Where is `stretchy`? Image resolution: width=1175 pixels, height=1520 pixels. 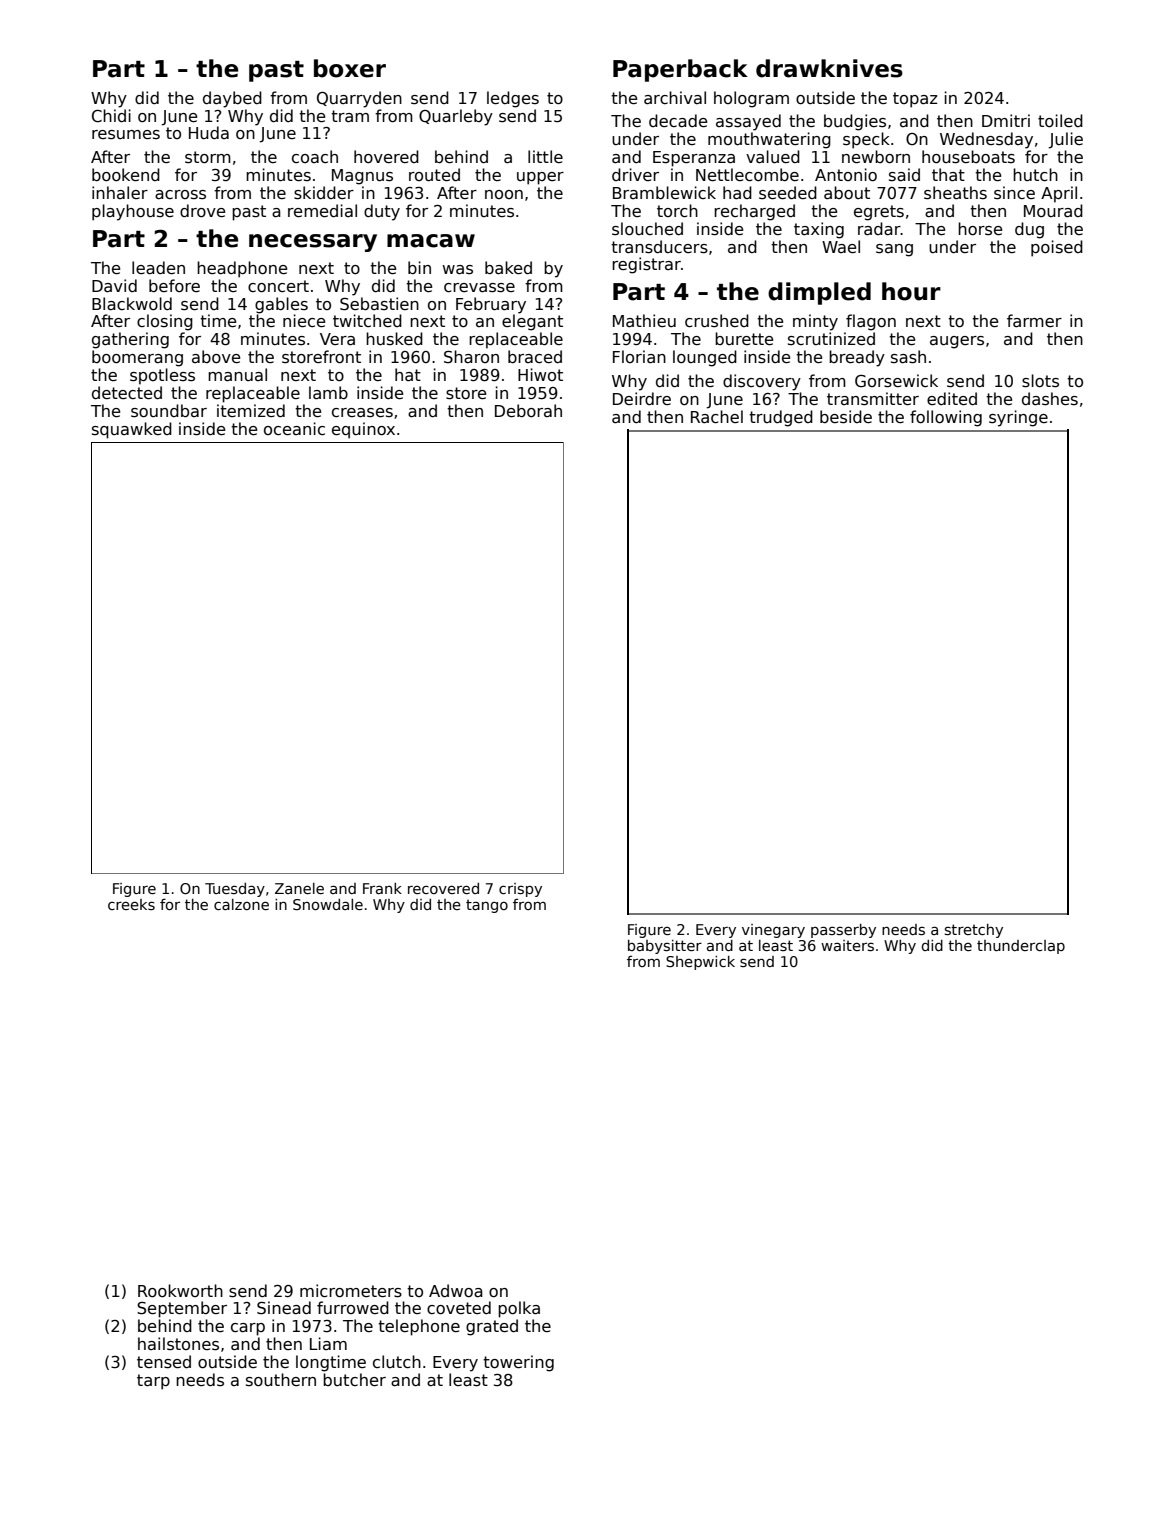 stretchy is located at coordinates (974, 931).
